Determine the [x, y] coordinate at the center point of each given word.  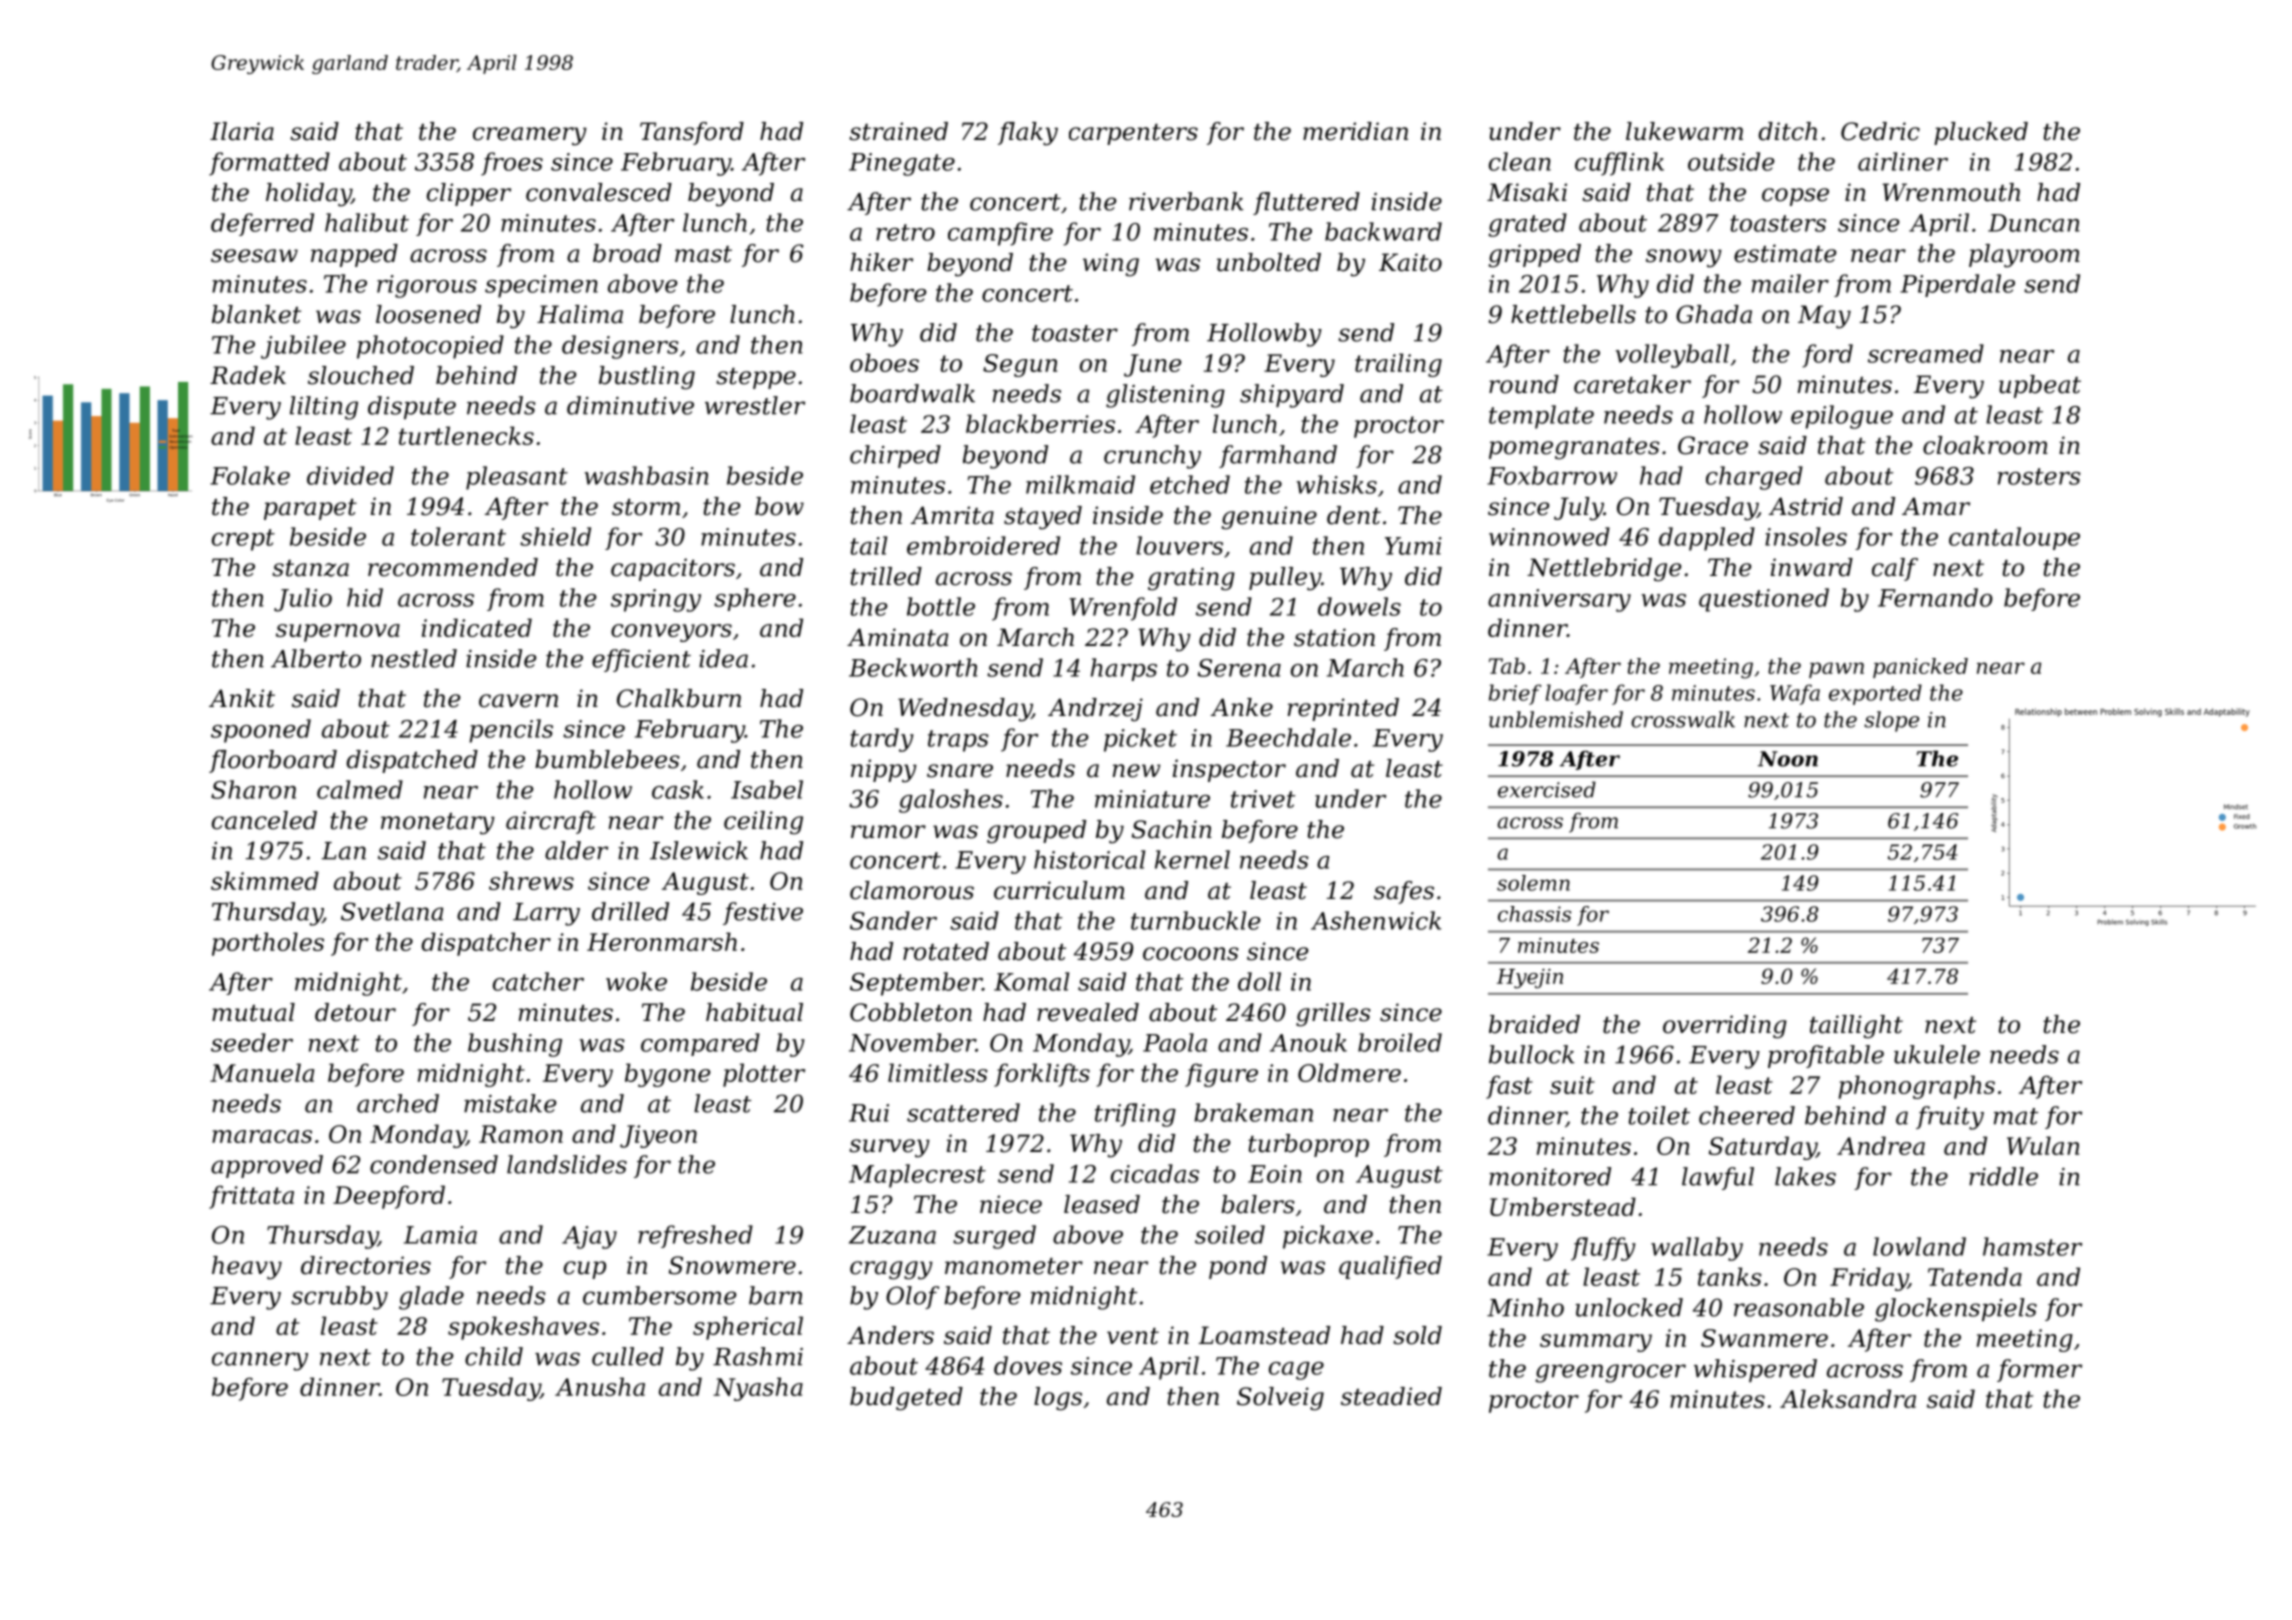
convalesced [599, 192]
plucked [1981, 133]
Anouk [1308, 1042]
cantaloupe [2014, 538]
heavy [247, 1268]
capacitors [673, 569]
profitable [1826, 1056]
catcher [538, 981]
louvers [1179, 545]
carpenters [1133, 134]
